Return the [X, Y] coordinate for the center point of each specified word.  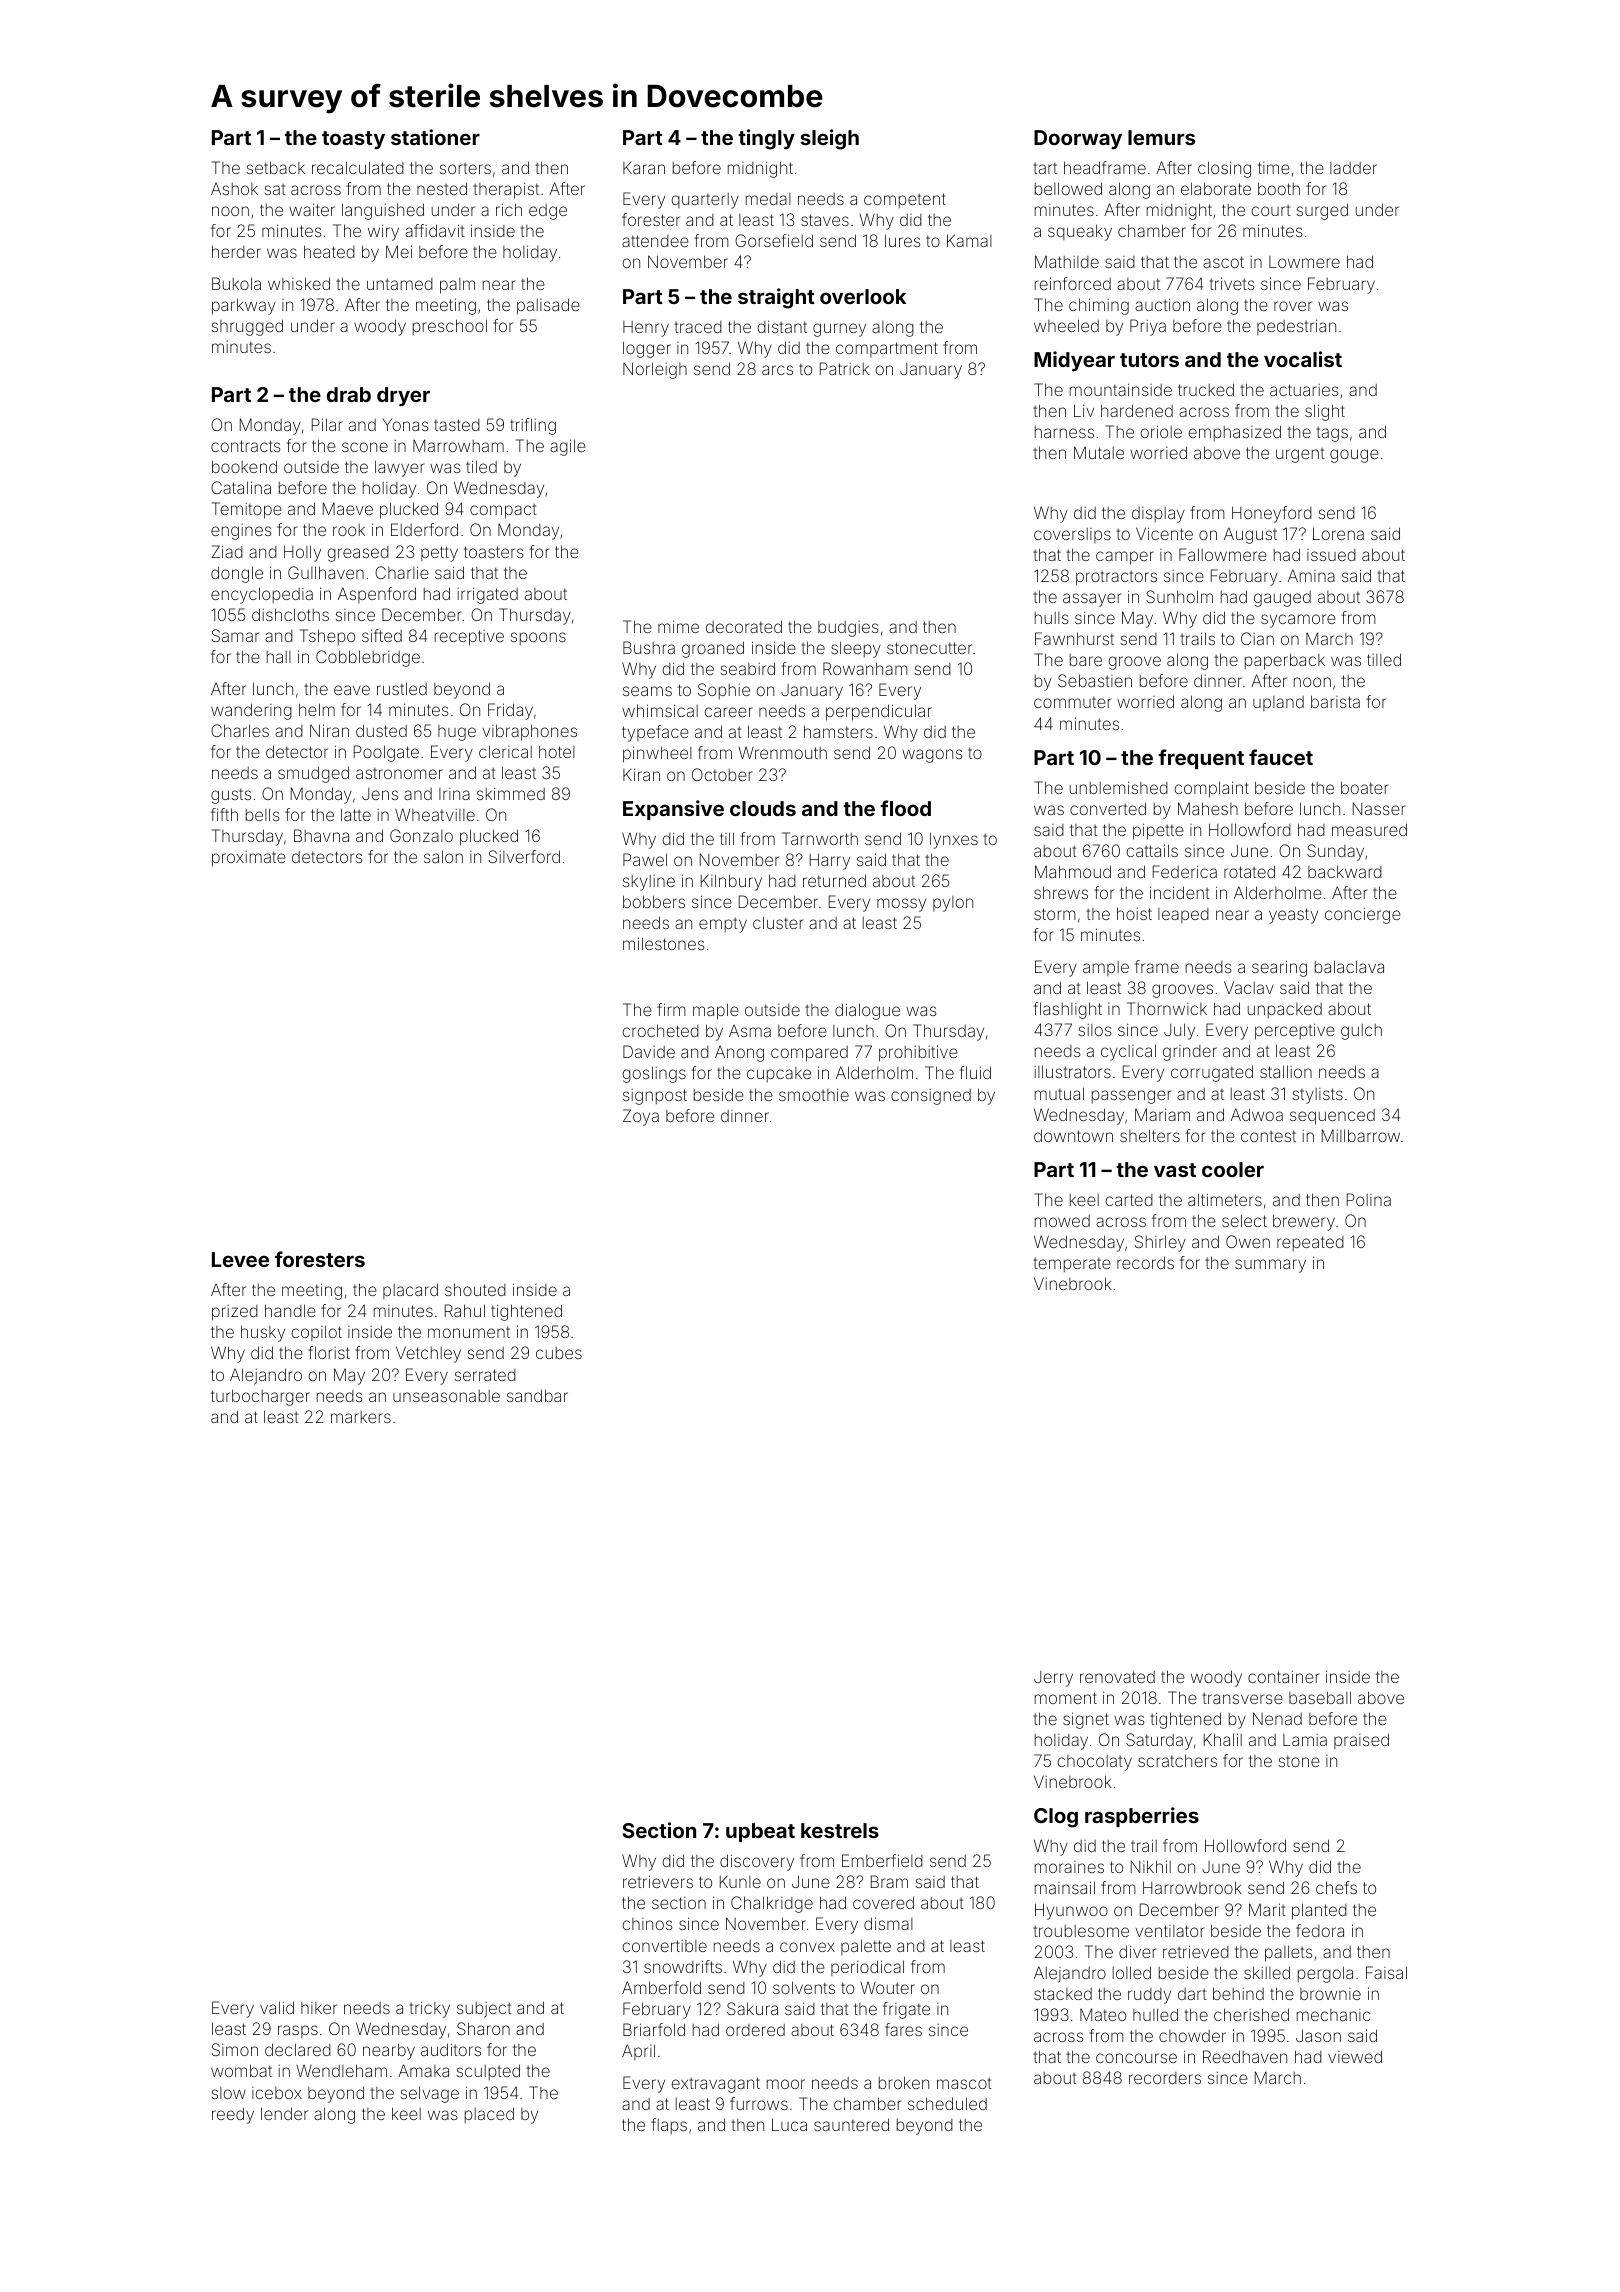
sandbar [537, 1395]
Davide [649, 1051]
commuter [1073, 702]
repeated [1310, 1244]
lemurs [1161, 137]
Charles [240, 730]
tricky [429, 2009]
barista [1335, 701]
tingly [766, 139]
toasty [353, 140]
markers [361, 1417]
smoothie [814, 1094]
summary [1270, 1266]
